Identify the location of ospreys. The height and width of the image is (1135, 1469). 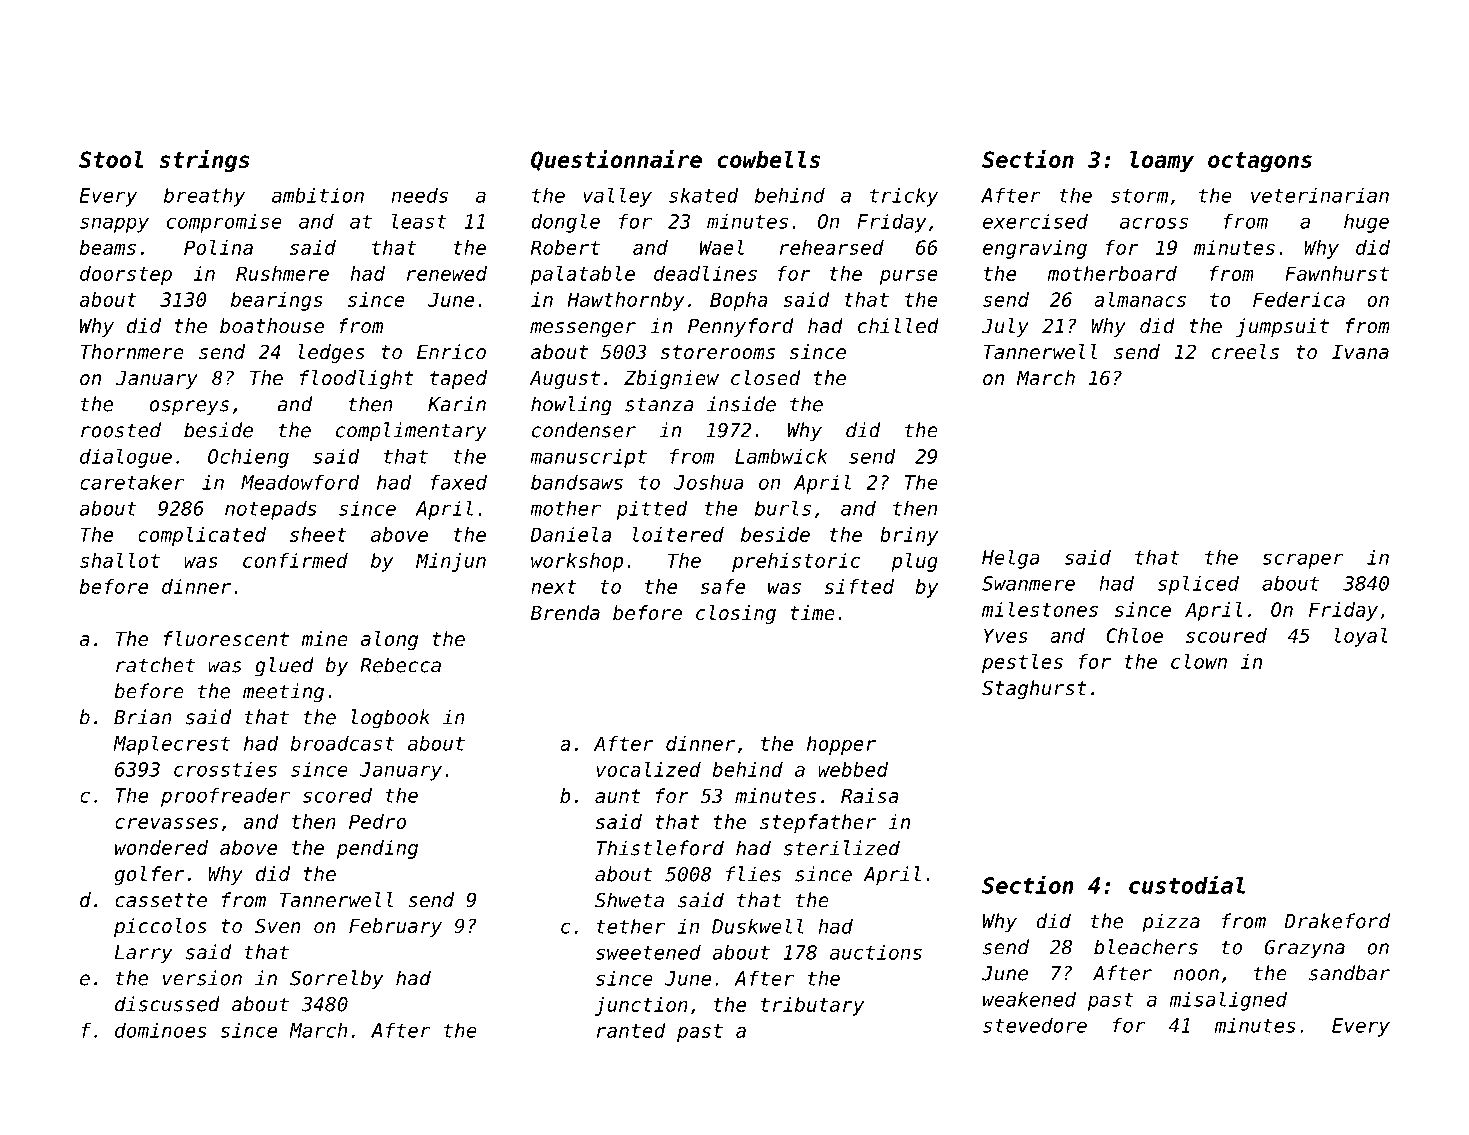
(189, 408).
